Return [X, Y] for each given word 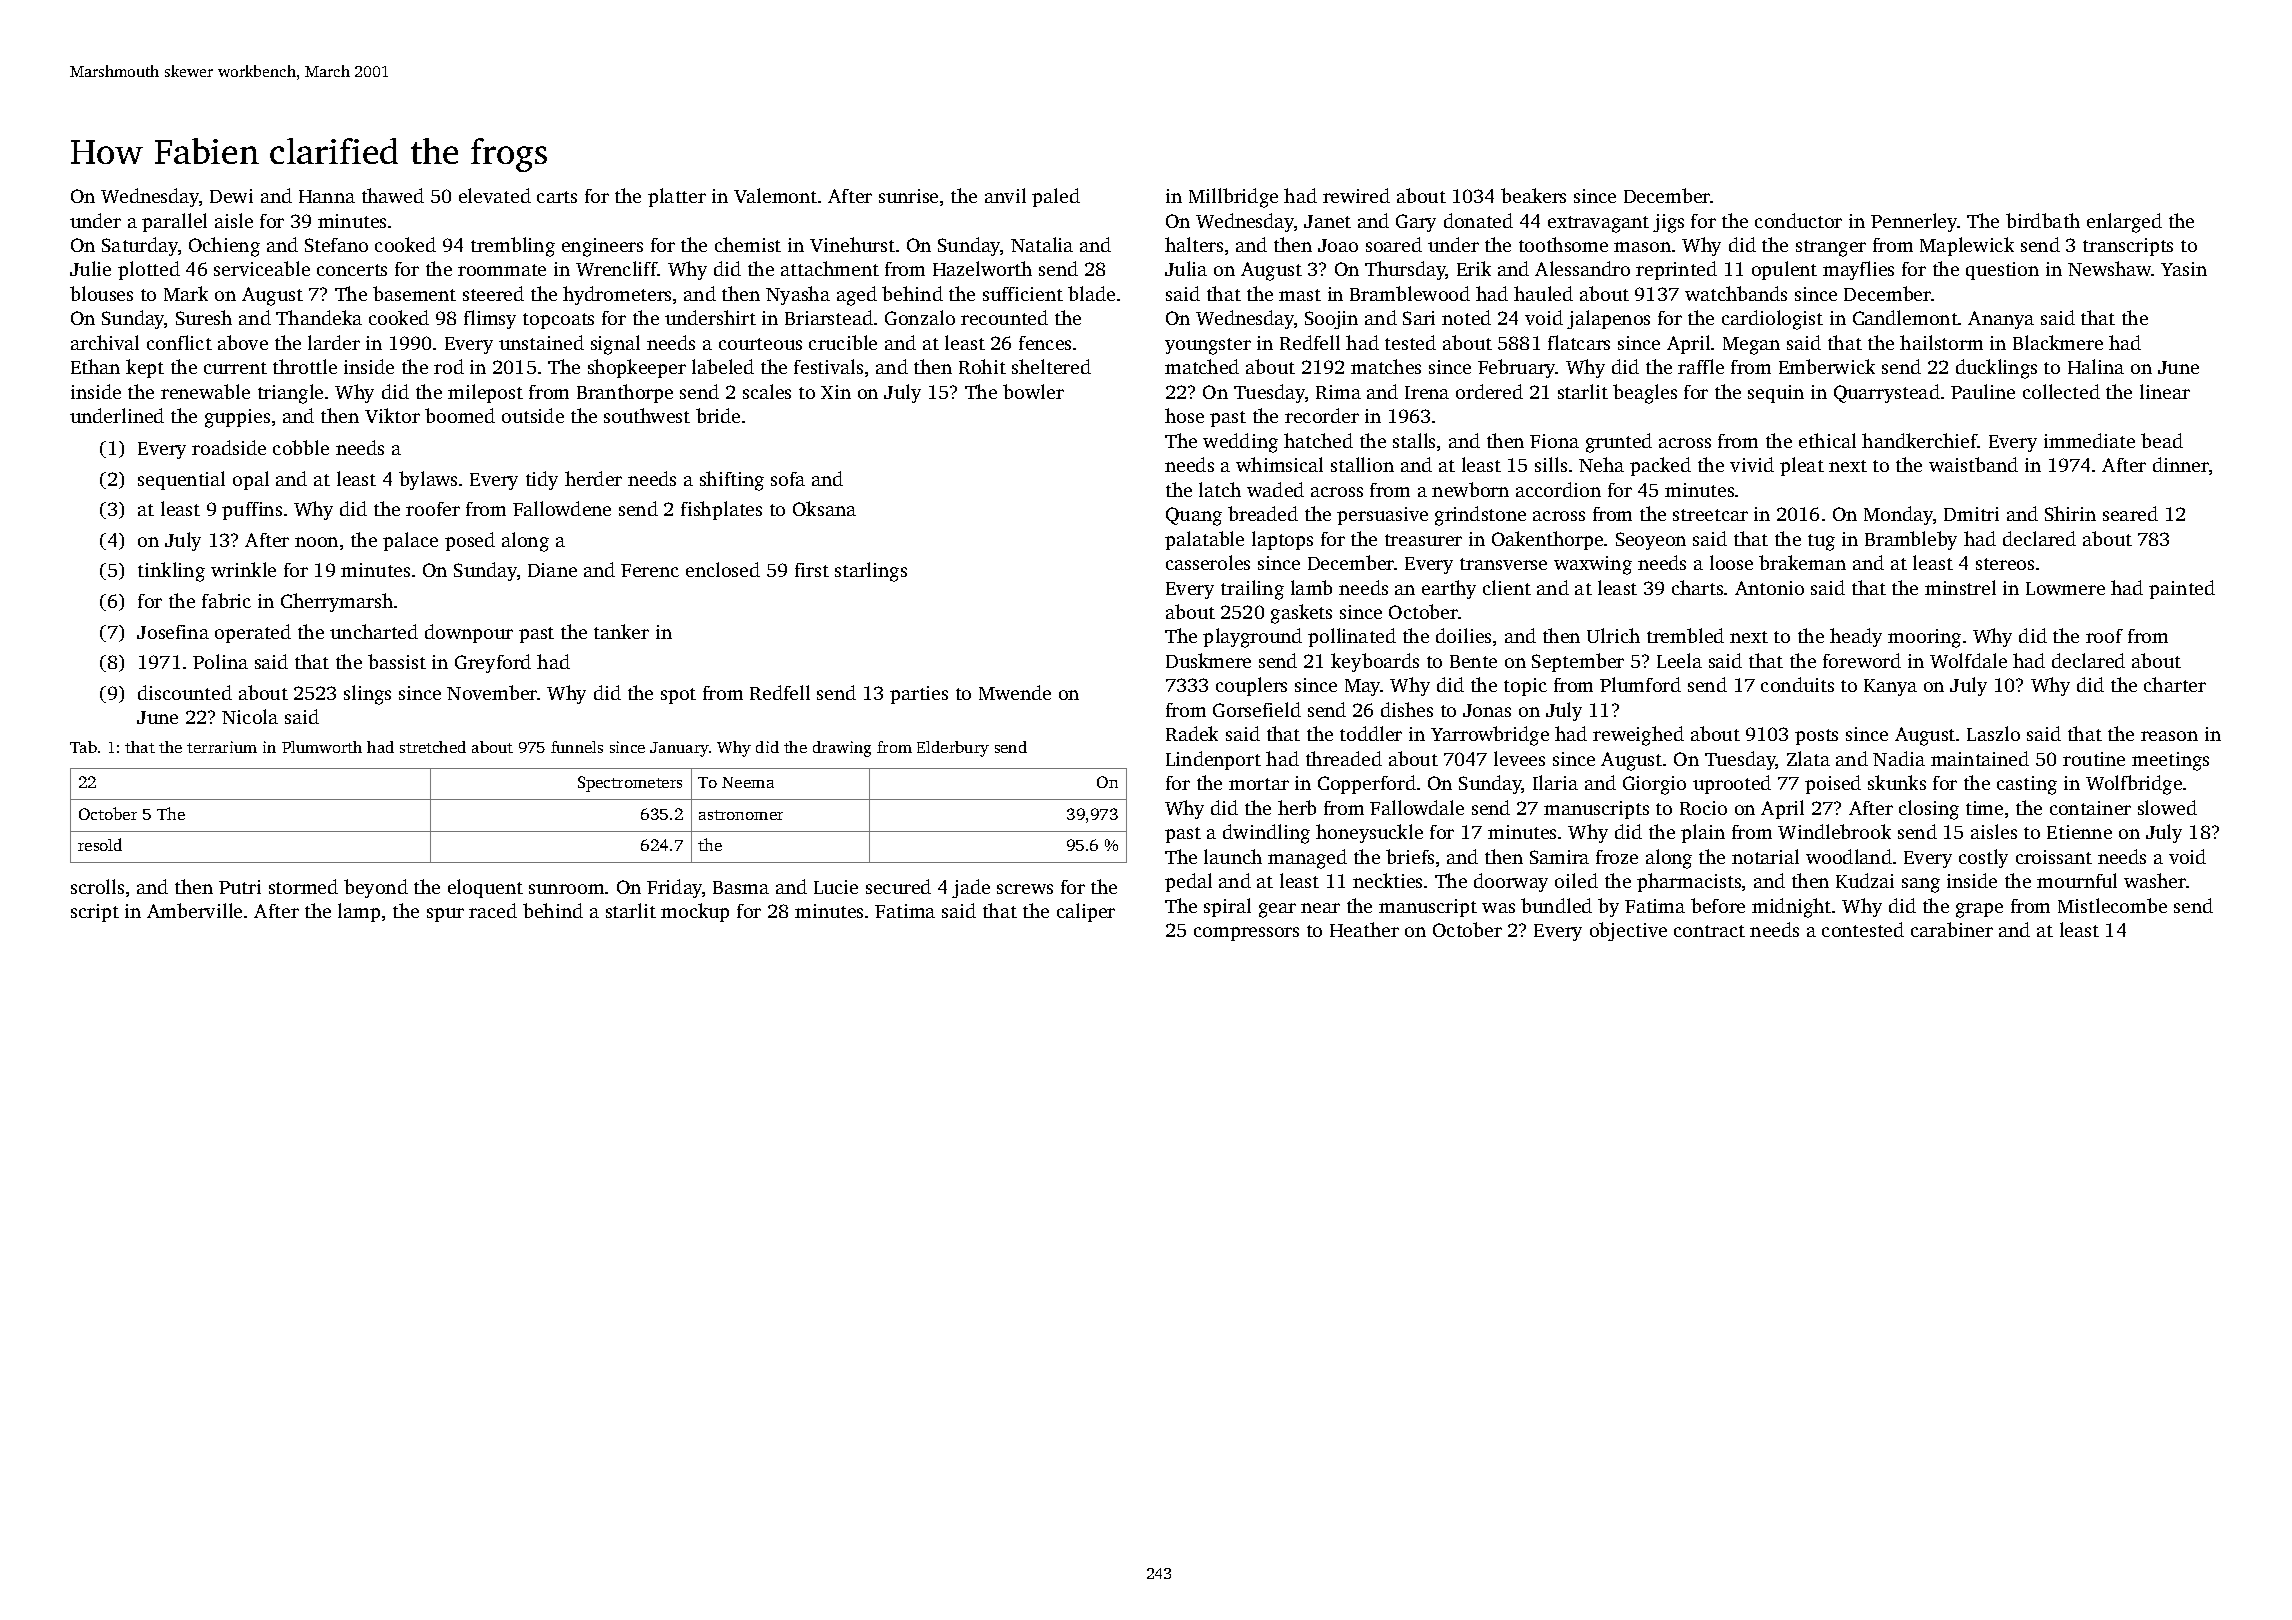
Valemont [775, 195]
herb [1297, 807]
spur [445, 915]
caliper [1086, 912]
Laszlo [1993, 733]
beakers [1533, 195]
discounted [185, 692]
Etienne [2079, 832]
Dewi [231, 196]
